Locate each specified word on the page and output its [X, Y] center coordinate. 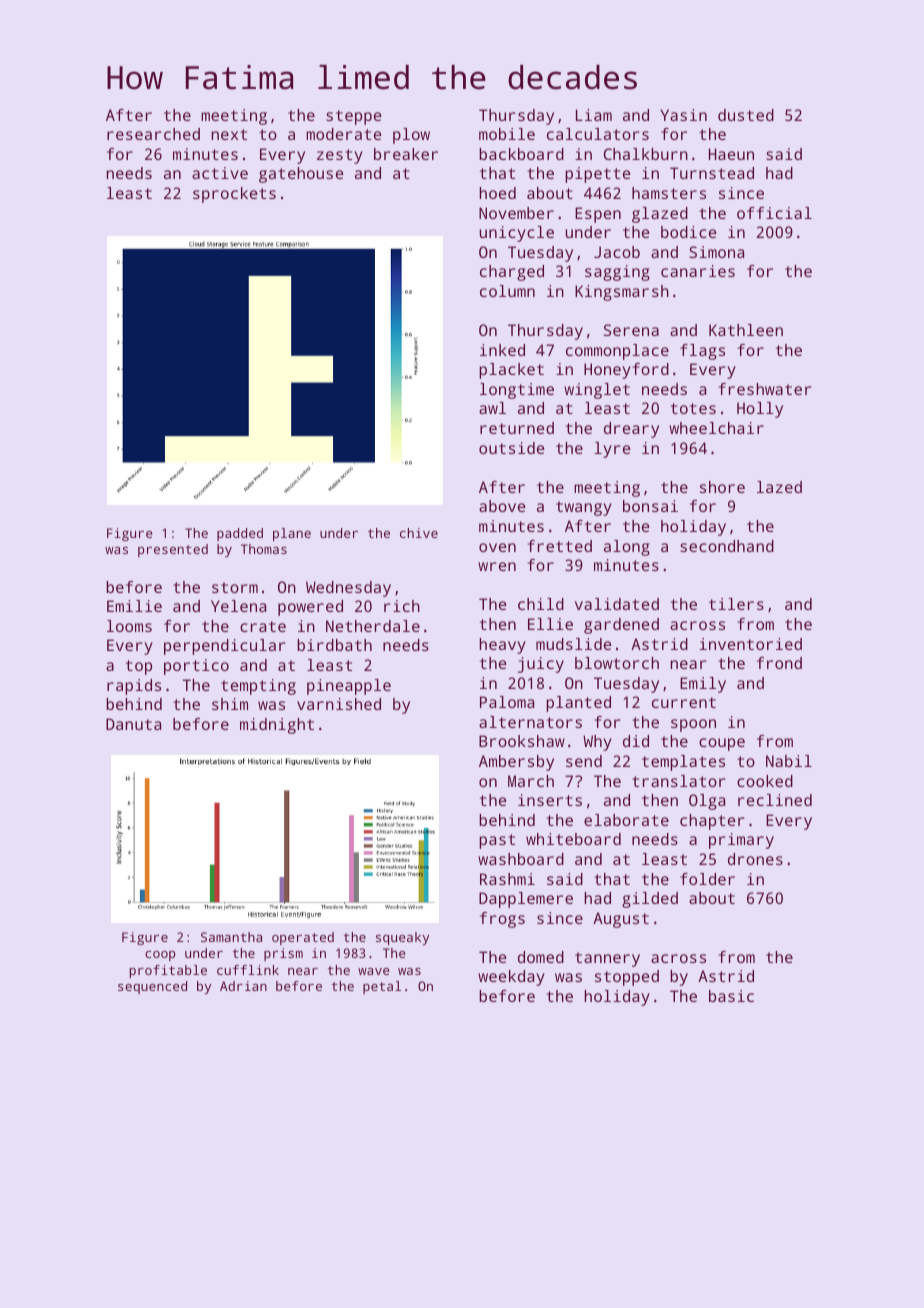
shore [722, 487]
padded [240, 534]
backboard [521, 154]
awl [492, 408]
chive [419, 533]
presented [173, 550]
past [497, 841]
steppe [354, 117]
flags [702, 352]
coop [160, 956]
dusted [746, 115]
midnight [277, 726]
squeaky [402, 938]
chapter [712, 822]
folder [707, 879]
